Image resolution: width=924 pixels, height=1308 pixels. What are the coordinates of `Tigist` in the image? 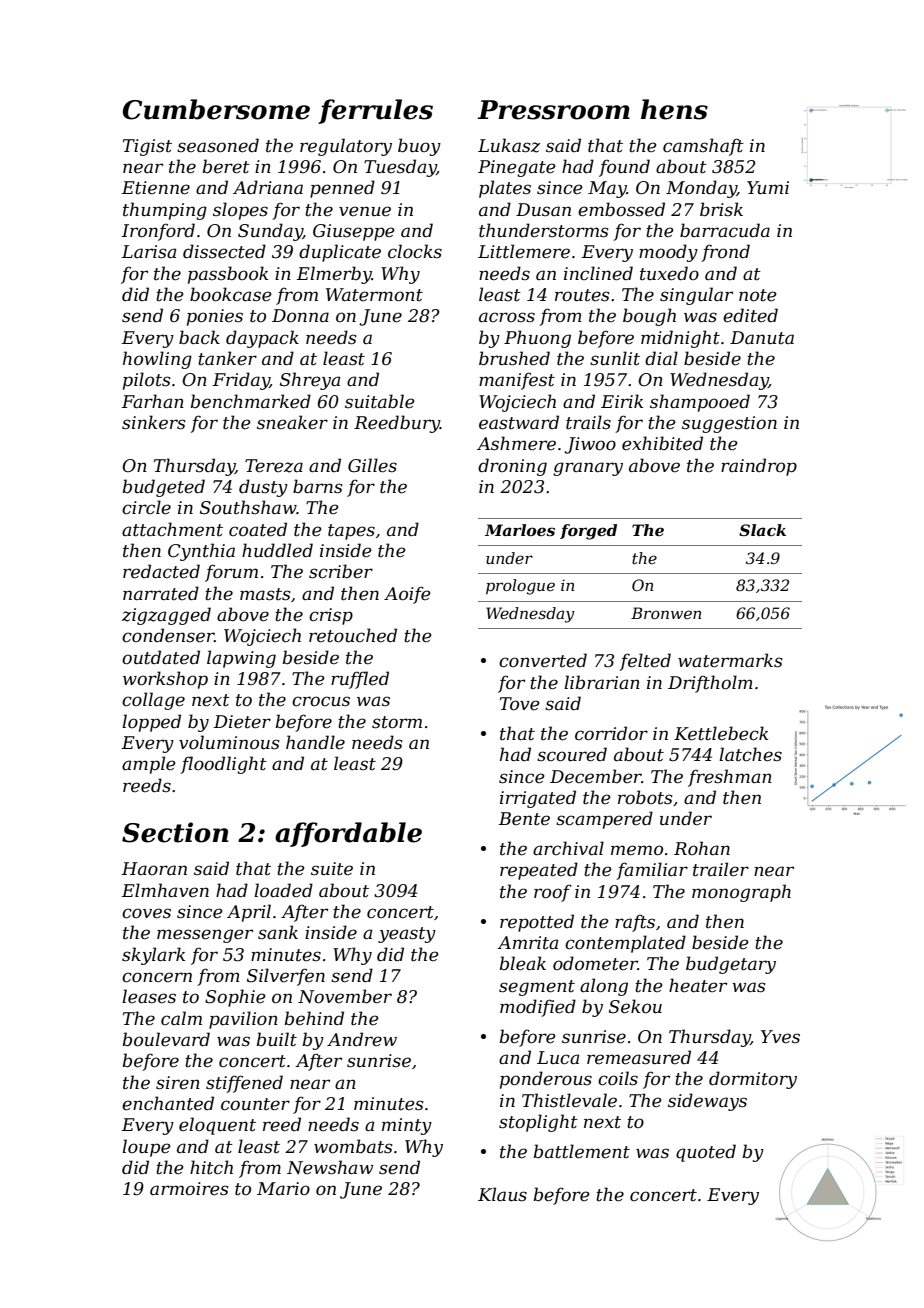 It's located at (147, 147).
